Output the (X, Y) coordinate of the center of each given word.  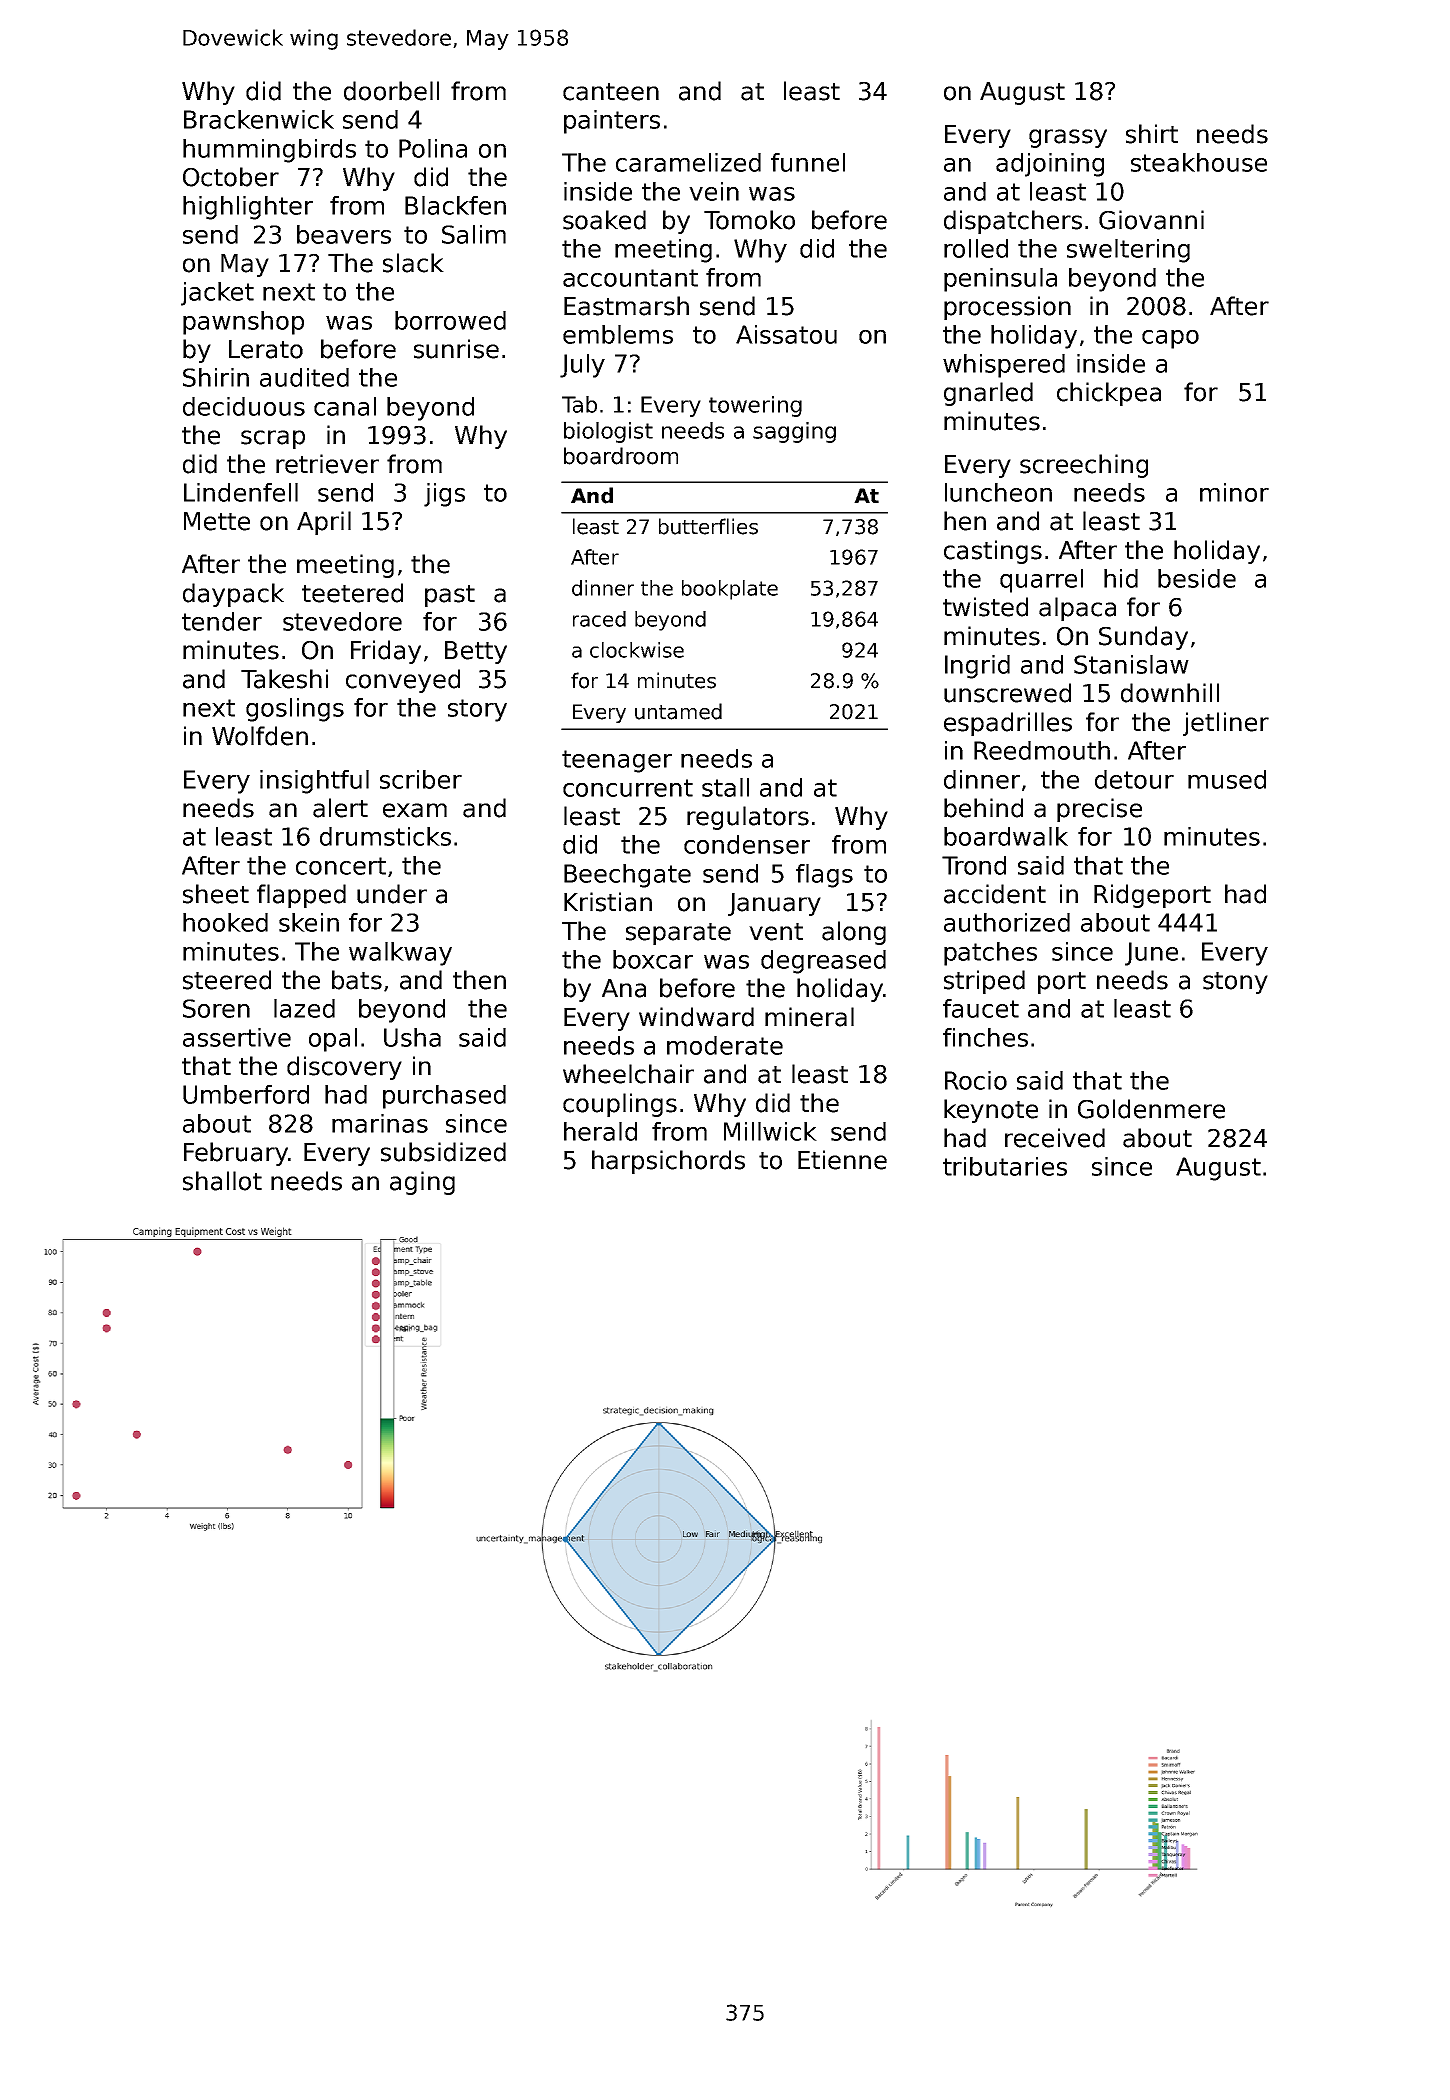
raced (599, 619)
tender (222, 621)
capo (1170, 339)
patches (990, 954)
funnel (808, 162)
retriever (327, 464)
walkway (400, 954)
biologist (608, 432)
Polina (433, 148)
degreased (823, 962)
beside (1197, 578)
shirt (1152, 134)
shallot (222, 1181)
